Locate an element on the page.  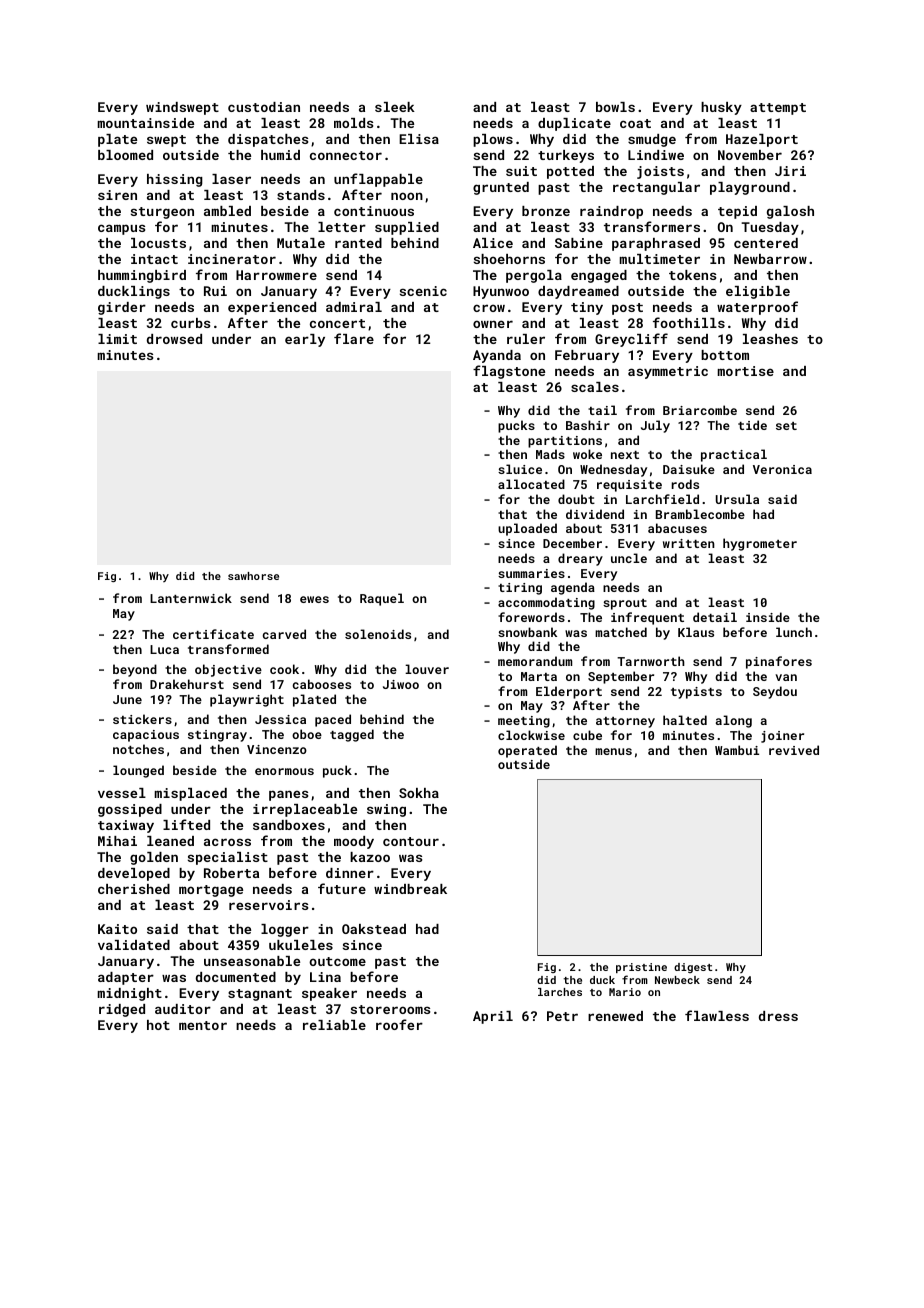
written is located at coordinates (689, 543).
